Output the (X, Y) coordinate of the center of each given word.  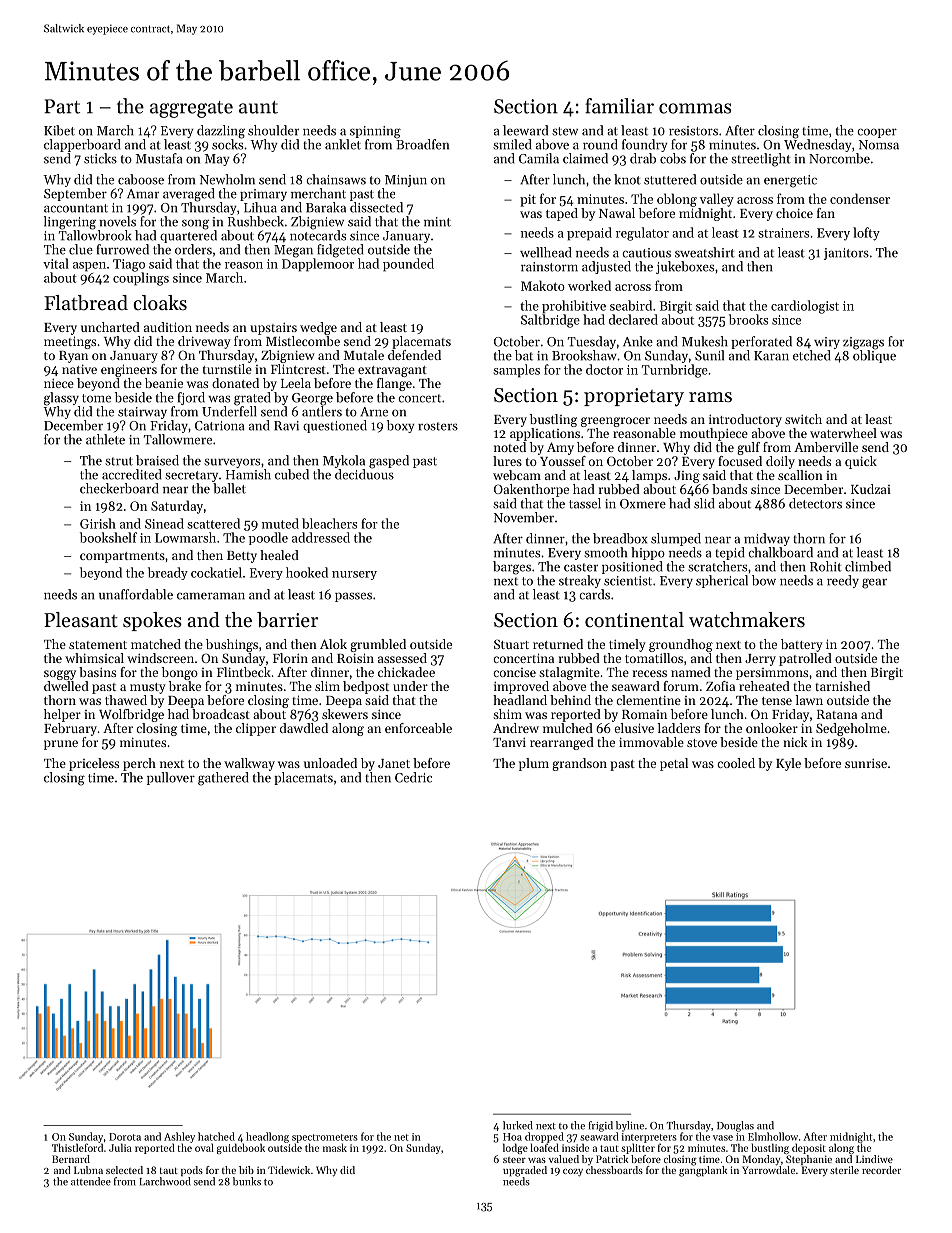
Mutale (364, 355)
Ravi (286, 426)
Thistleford (77, 1147)
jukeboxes (685, 267)
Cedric (413, 777)
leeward (525, 130)
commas (695, 108)
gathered (223, 779)
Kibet (59, 130)
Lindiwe (874, 1159)
